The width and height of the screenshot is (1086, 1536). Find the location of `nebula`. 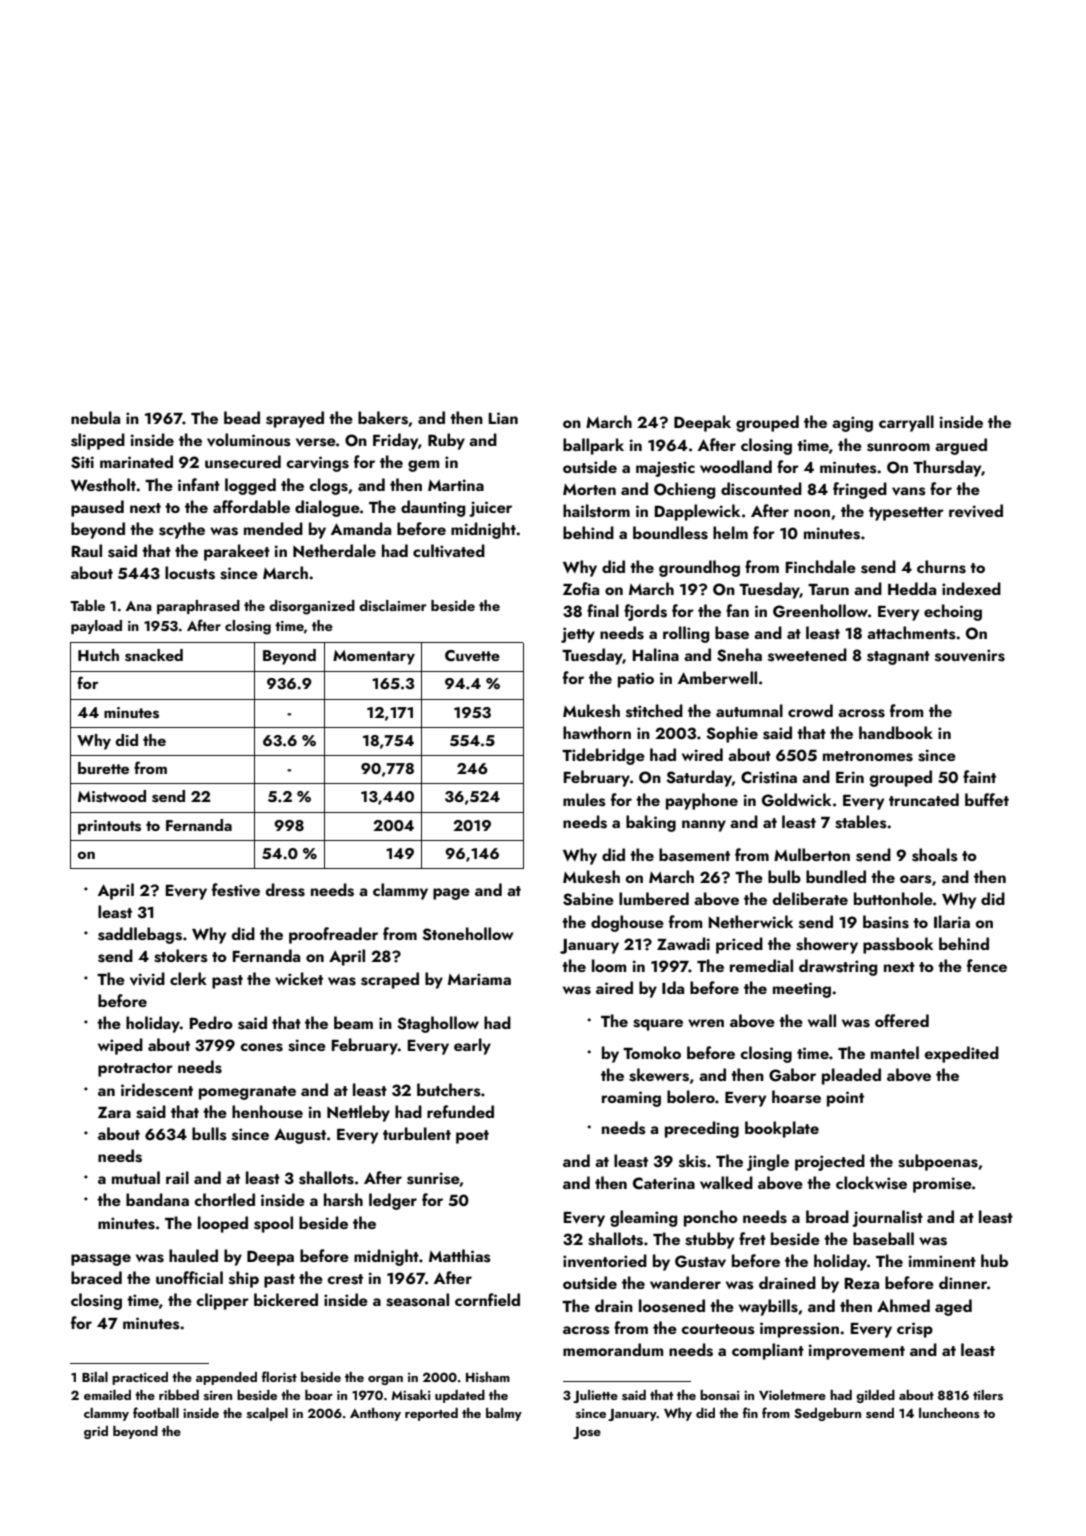

nebula is located at coordinates (95, 417).
